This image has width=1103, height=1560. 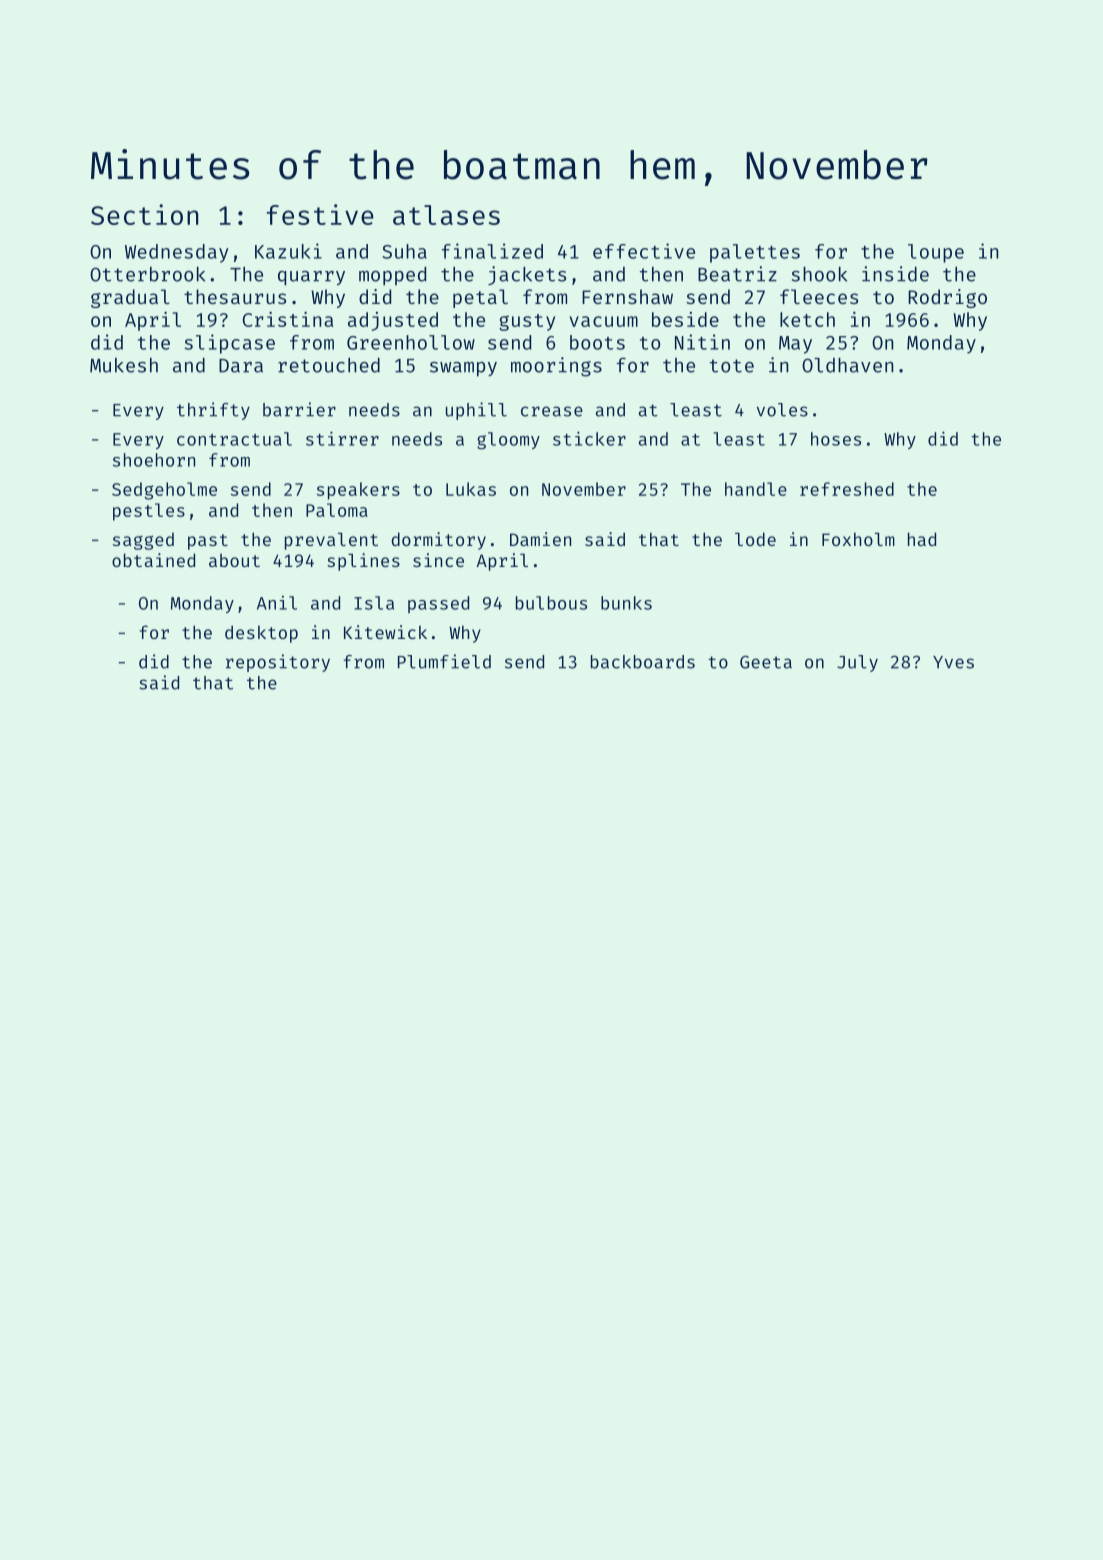 I want to click on loupe, so click(x=936, y=253).
